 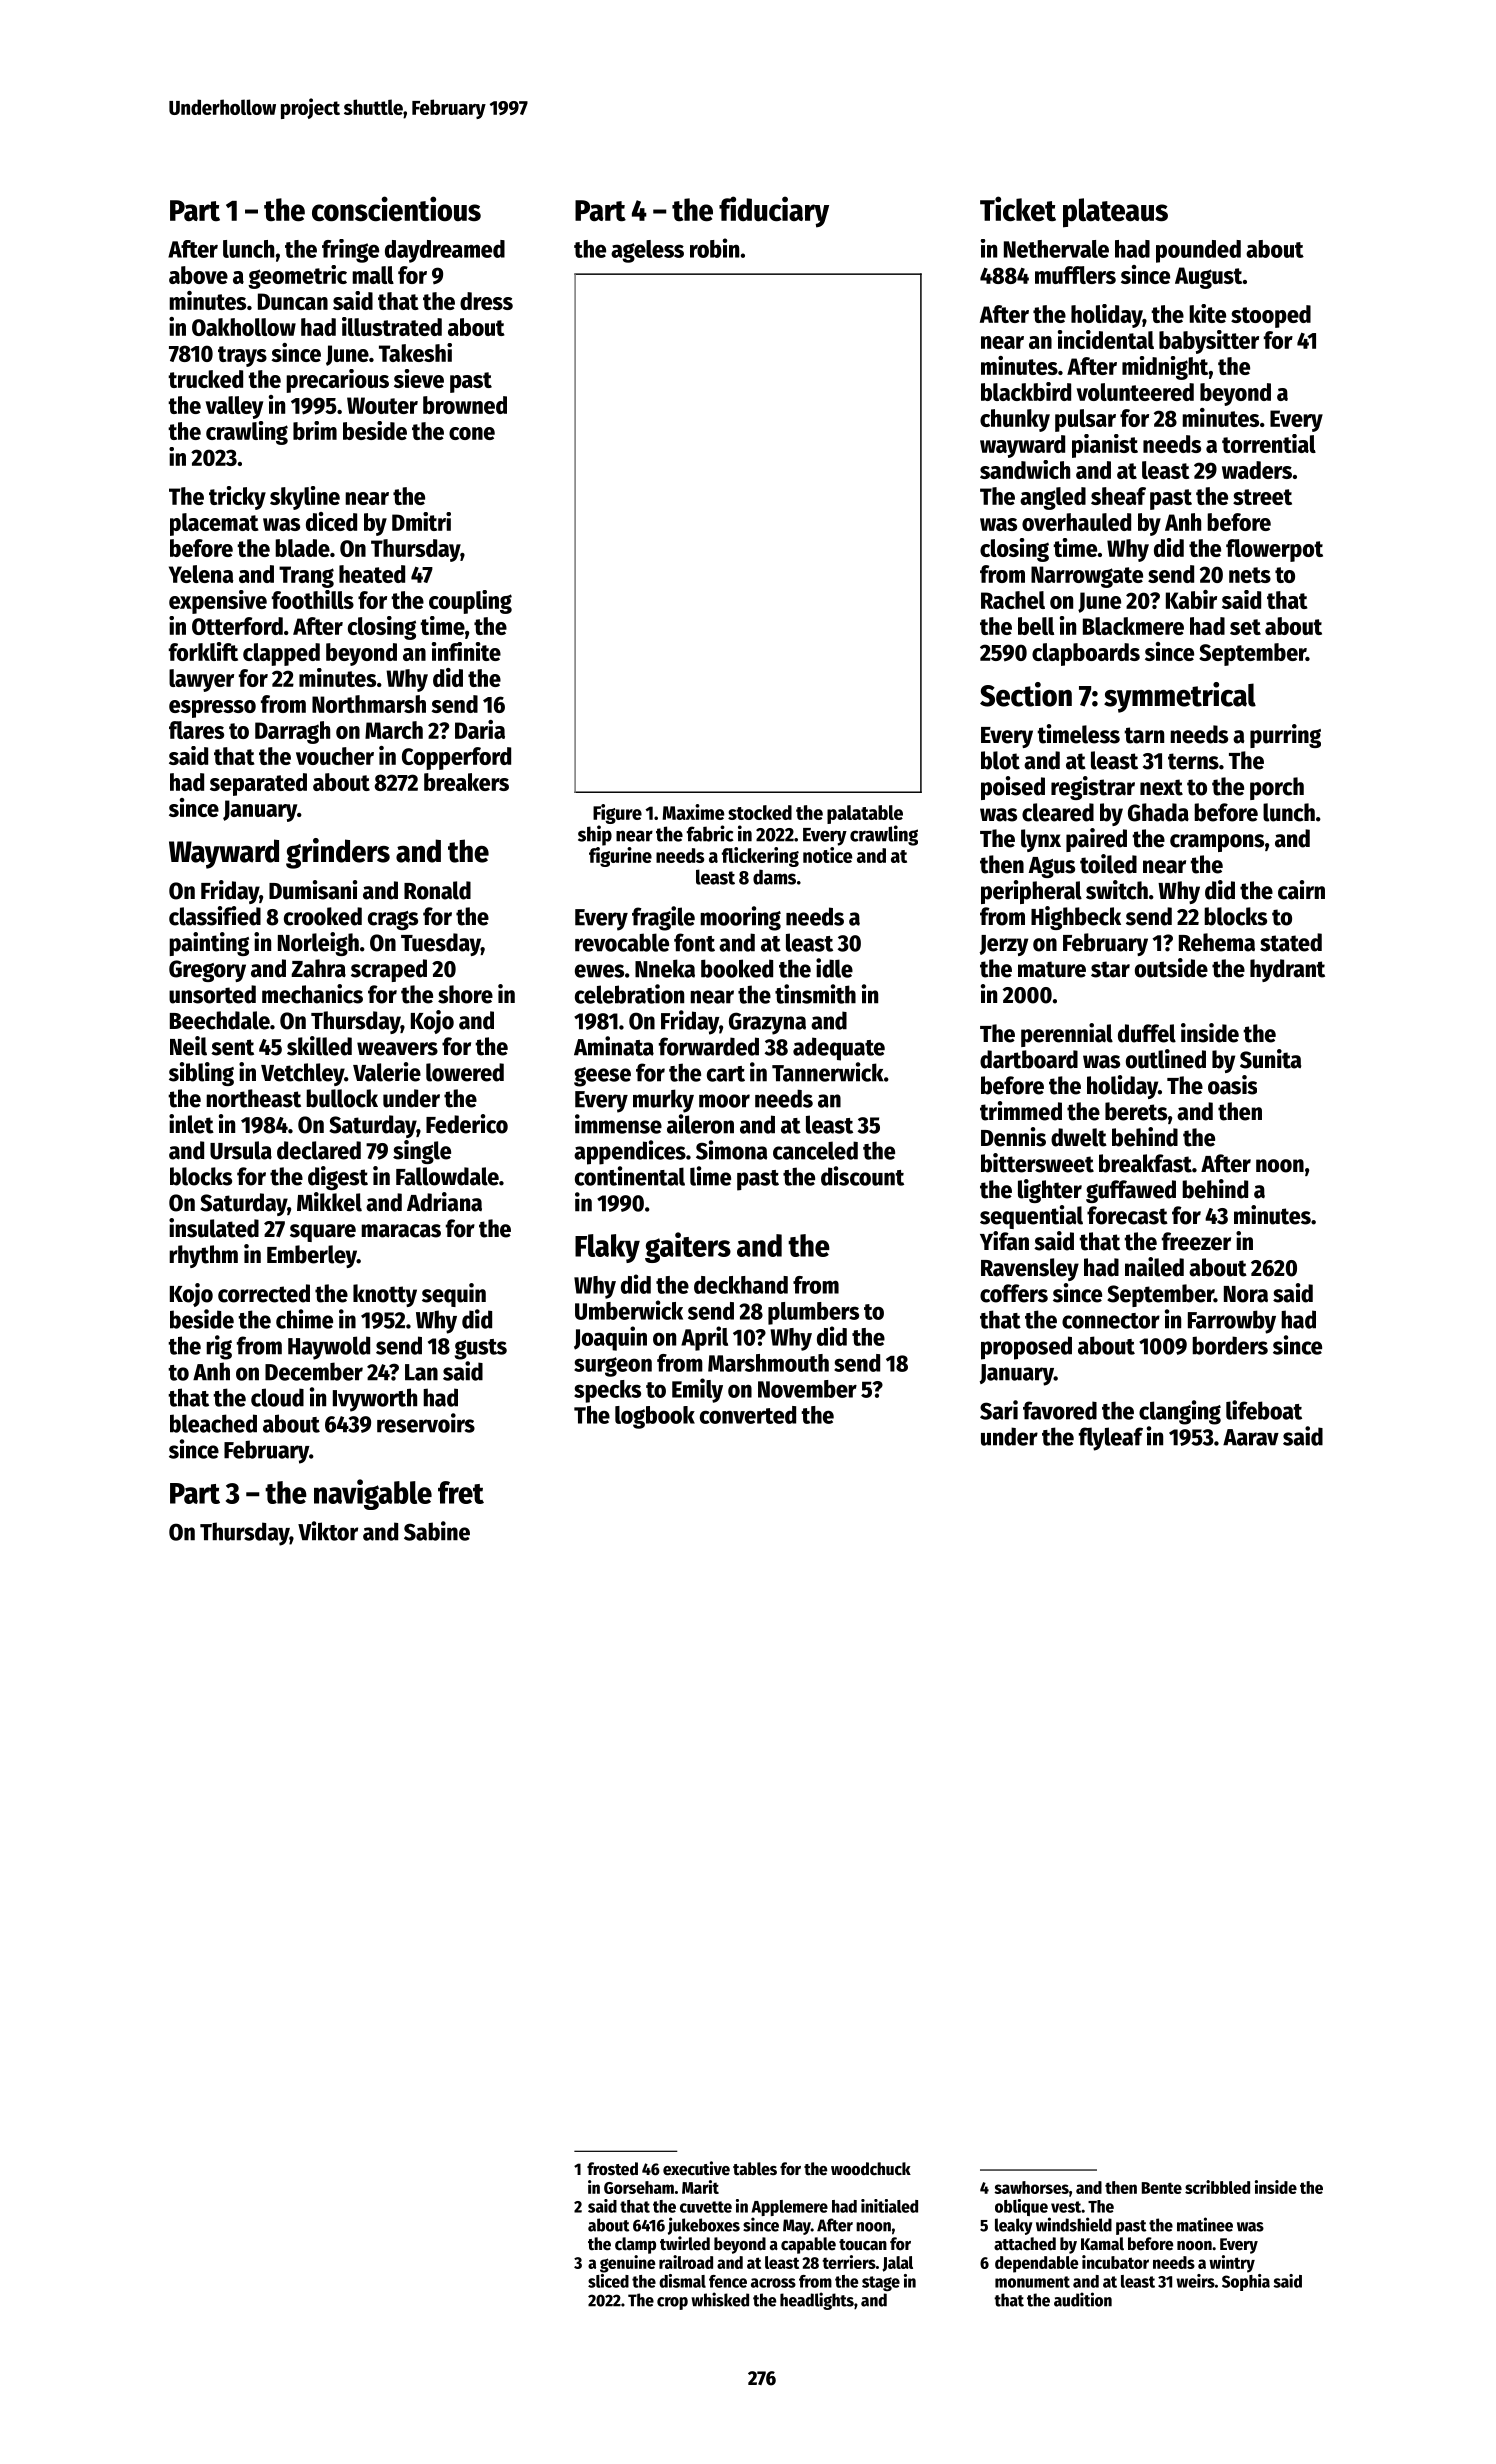 What do you see at coordinates (1285, 736) in the screenshot?
I see `purring` at bounding box center [1285, 736].
